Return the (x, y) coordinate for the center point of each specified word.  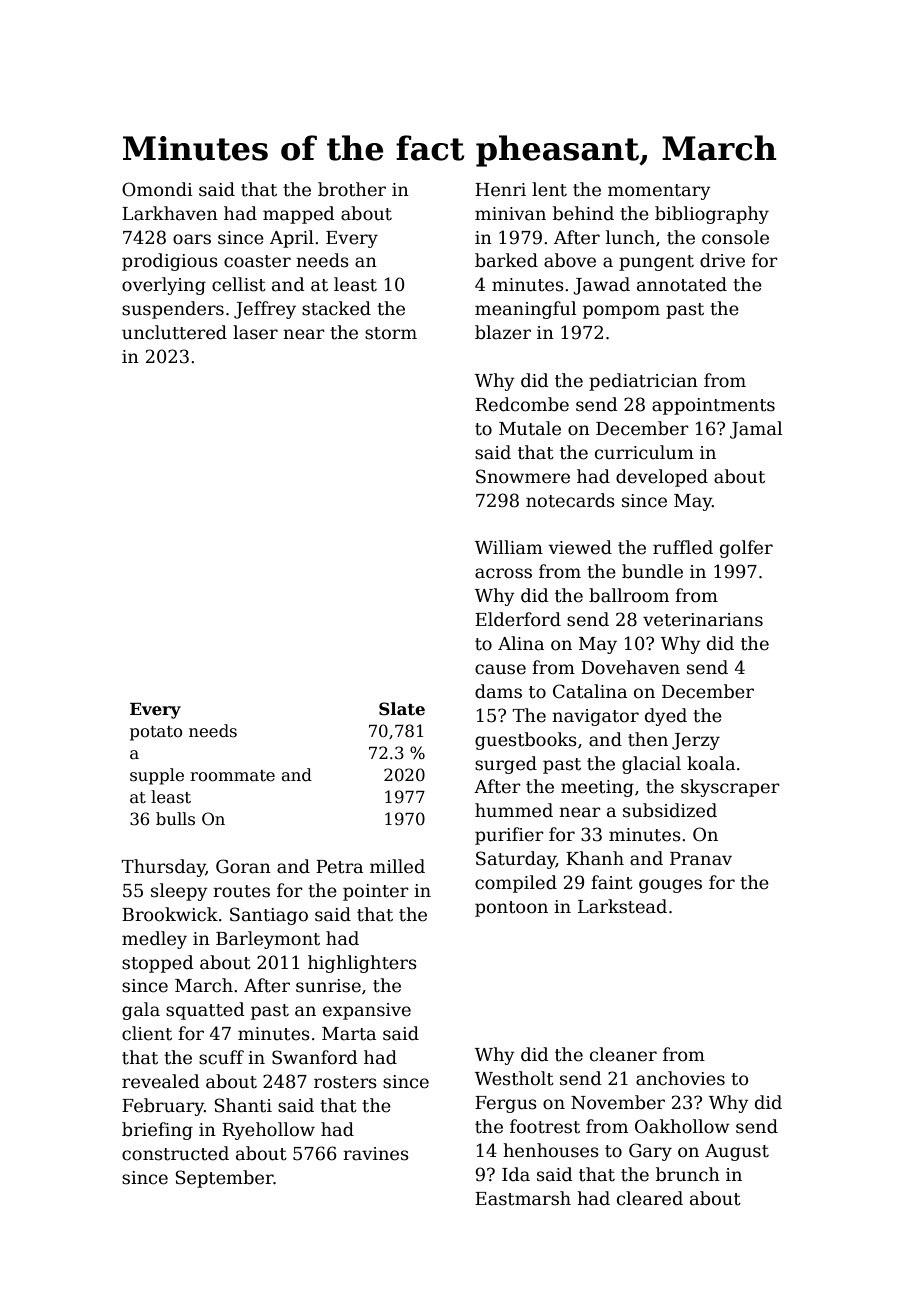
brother (352, 189)
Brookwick (170, 914)
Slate (402, 709)
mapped (299, 215)
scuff (221, 1057)
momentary (659, 192)
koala (711, 763)
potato (156, 733)
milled (397, 866)
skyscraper (730, 788)
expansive (367, 1011)
